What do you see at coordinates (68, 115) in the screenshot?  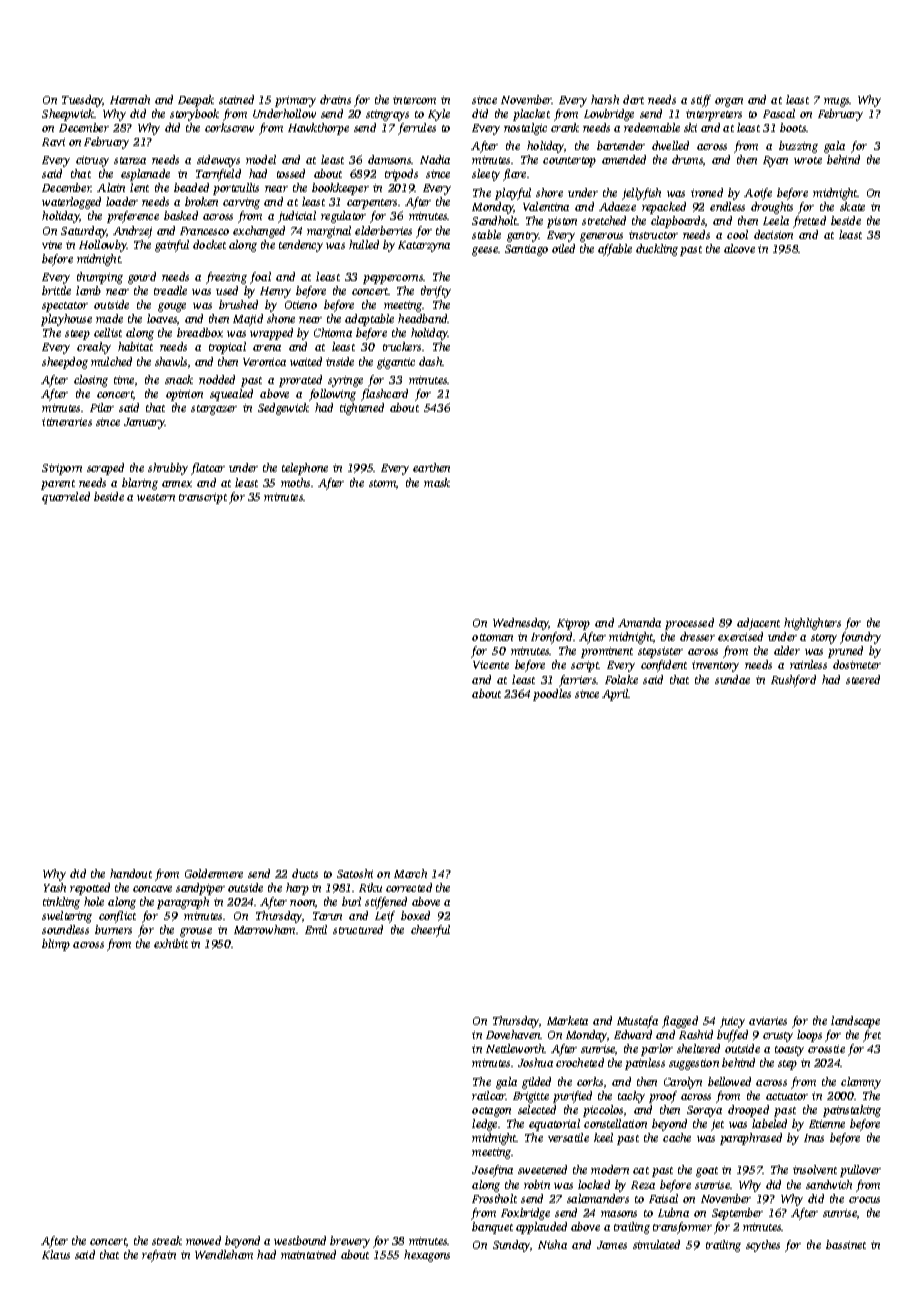 I see `Sheepwick` at bounding box center [68, 115].
